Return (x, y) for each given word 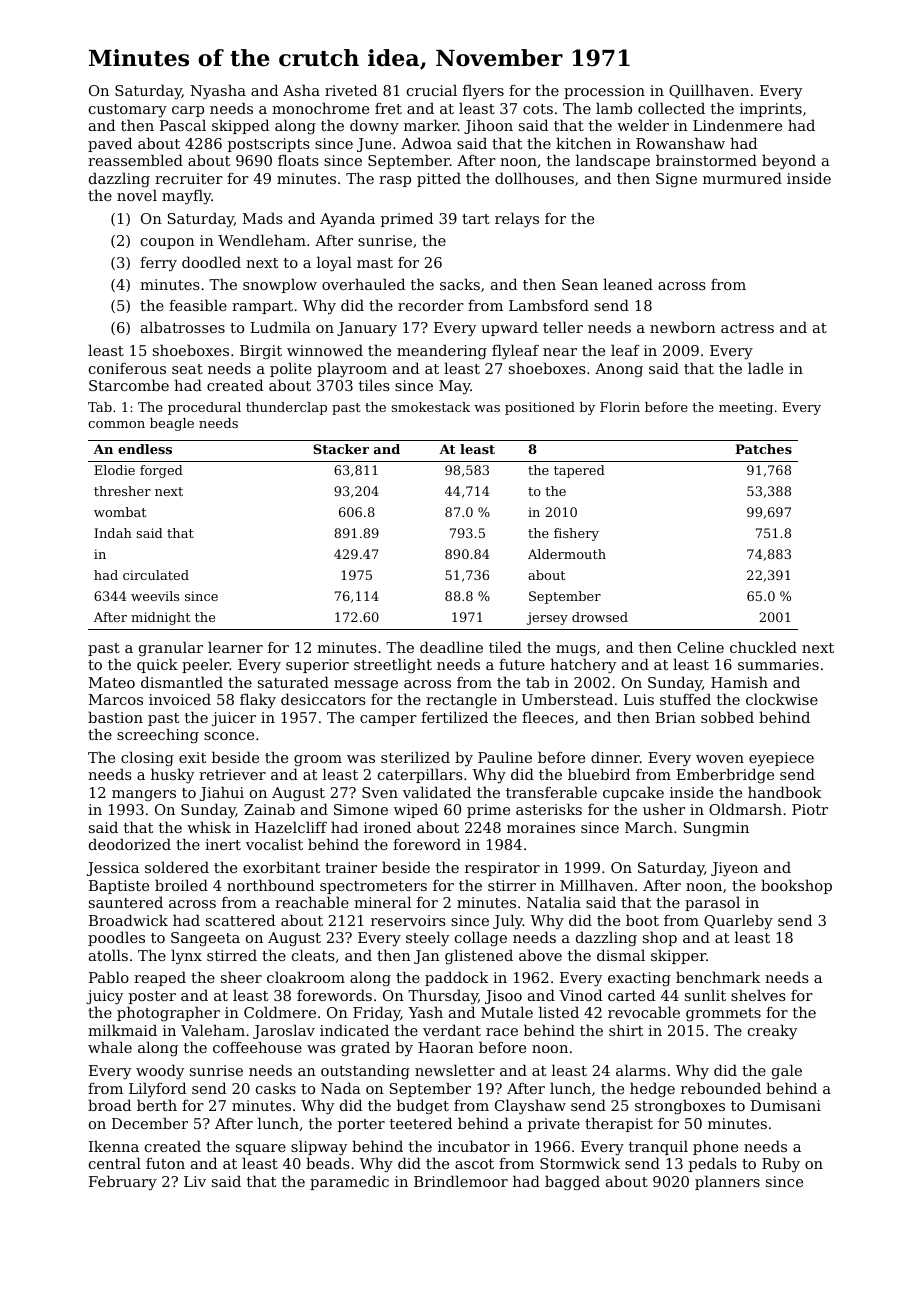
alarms (641, 1070)
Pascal (183, 125)
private (554, 1125)
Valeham (213, 1030)
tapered (579, 471)
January (367, 329)
